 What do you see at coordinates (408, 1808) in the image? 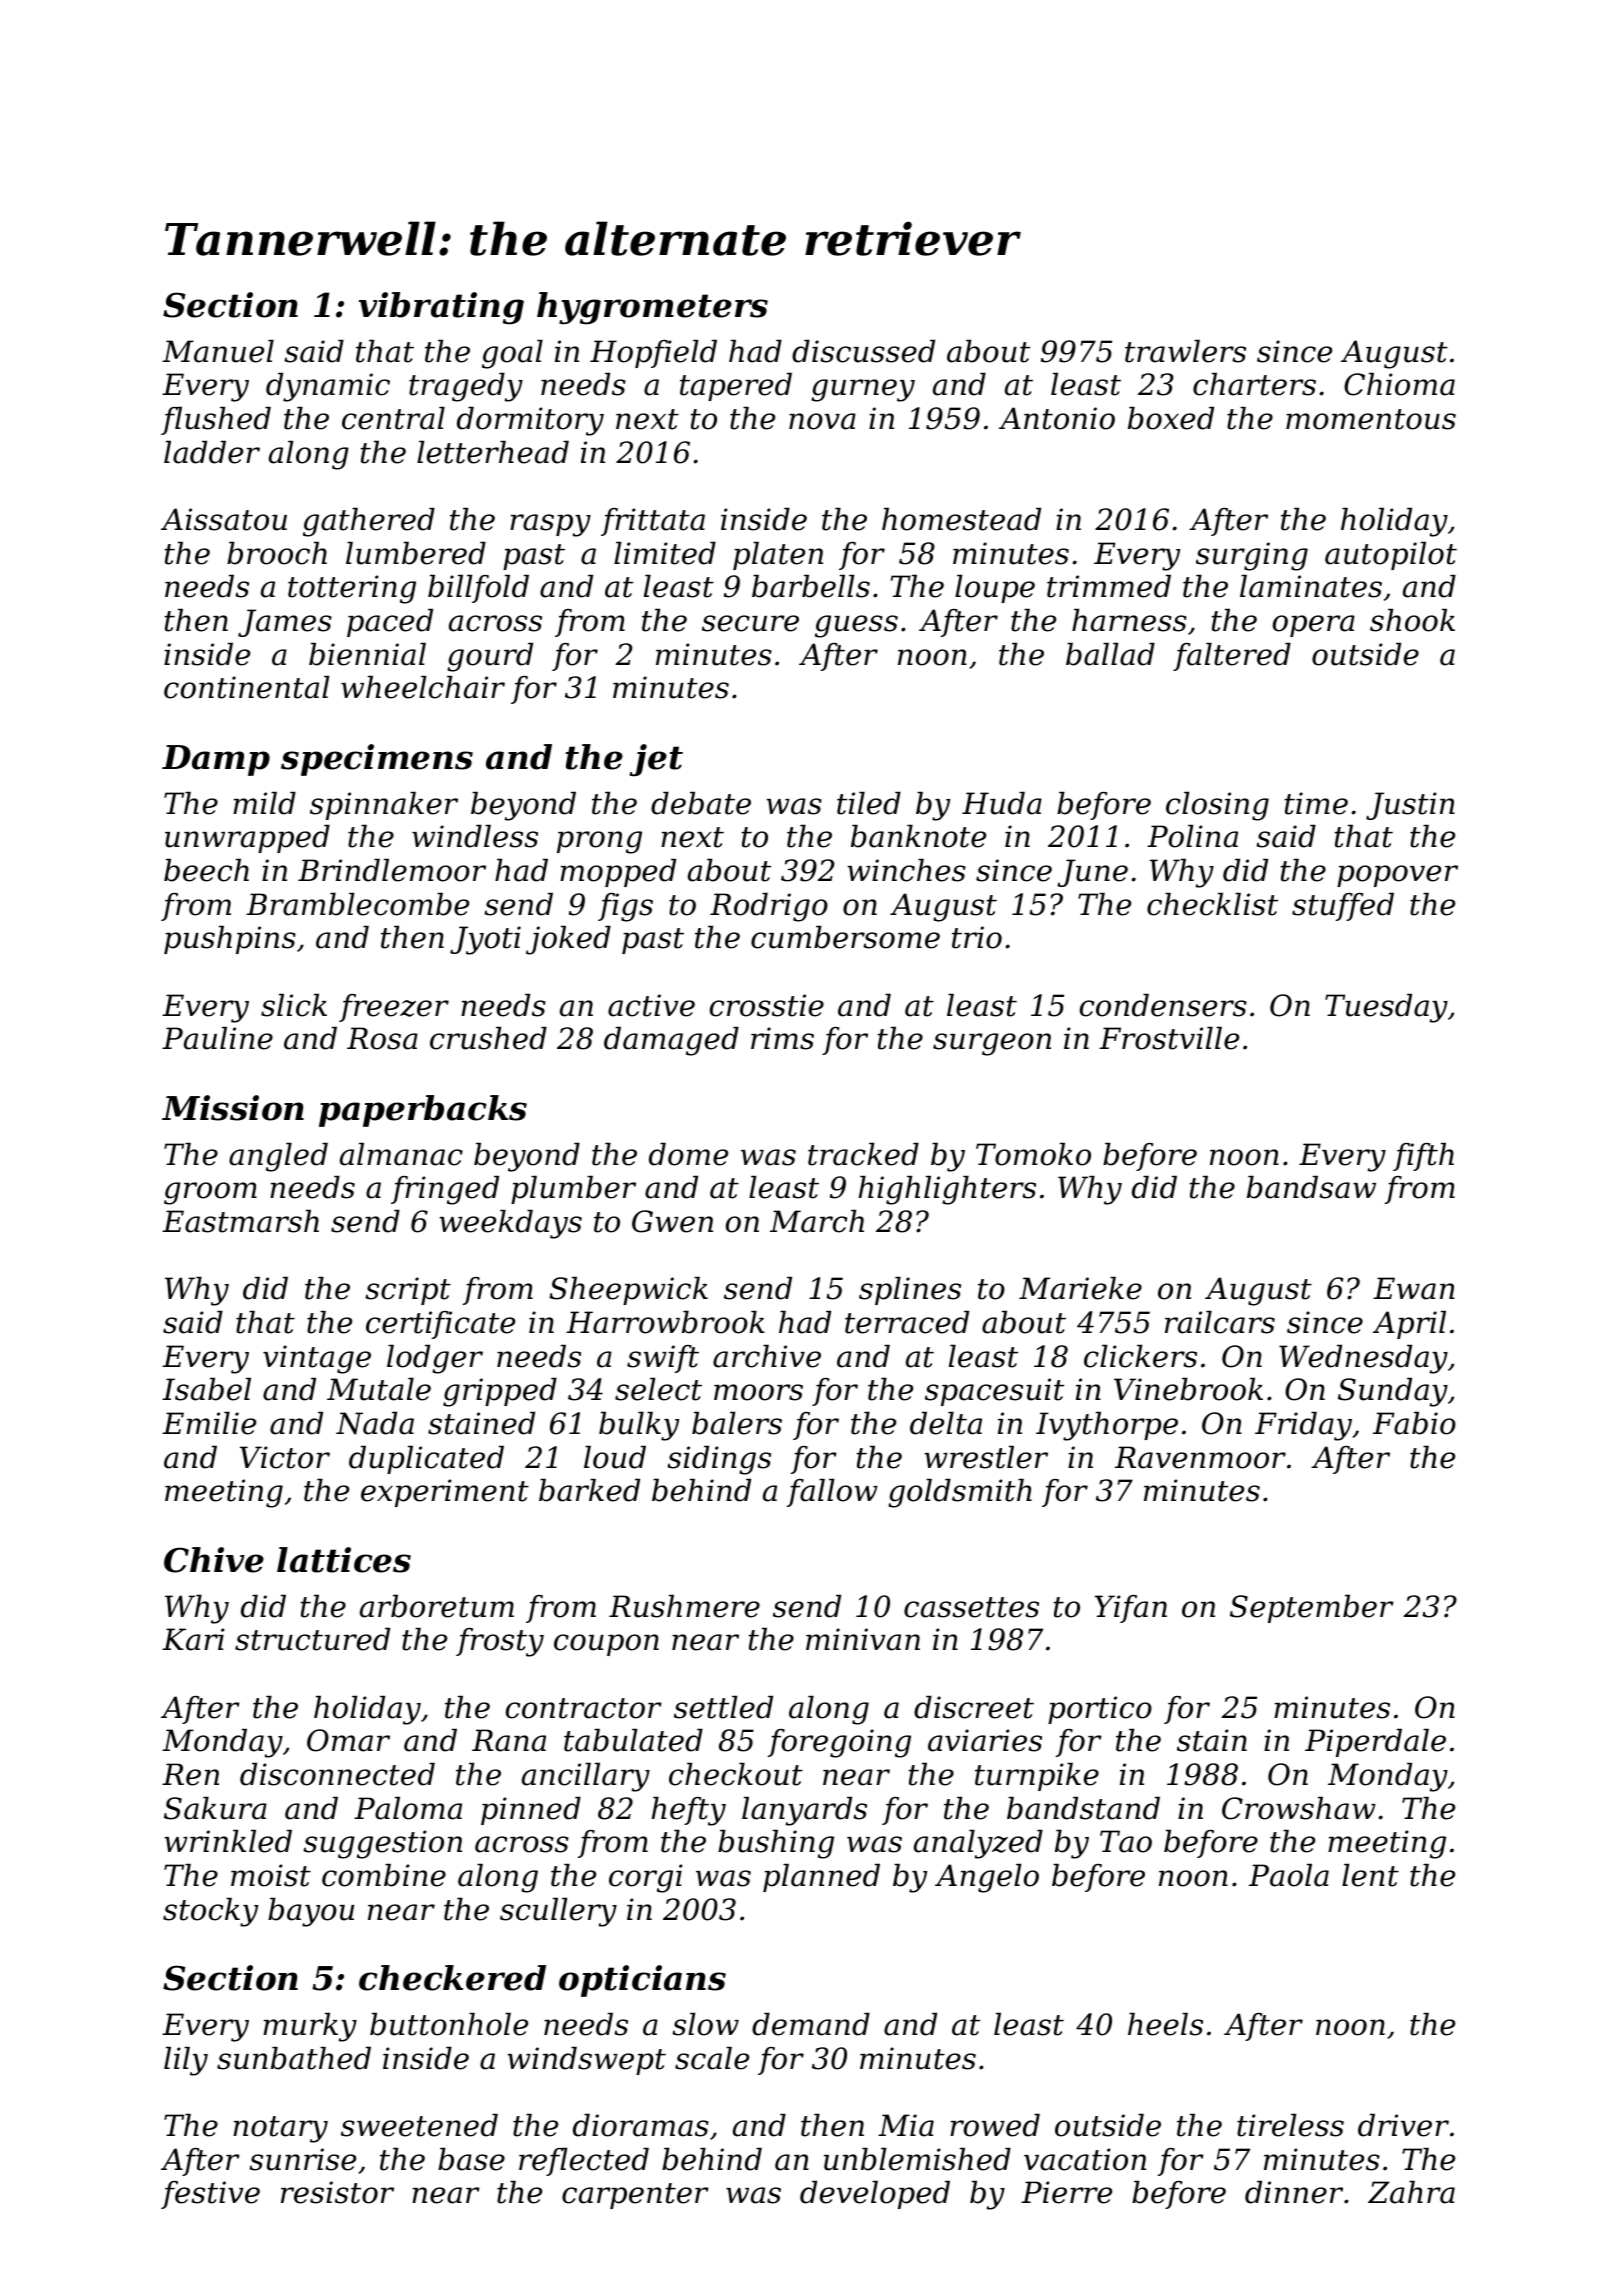
I see `Paloma` at bounding box center [408, 1808].
